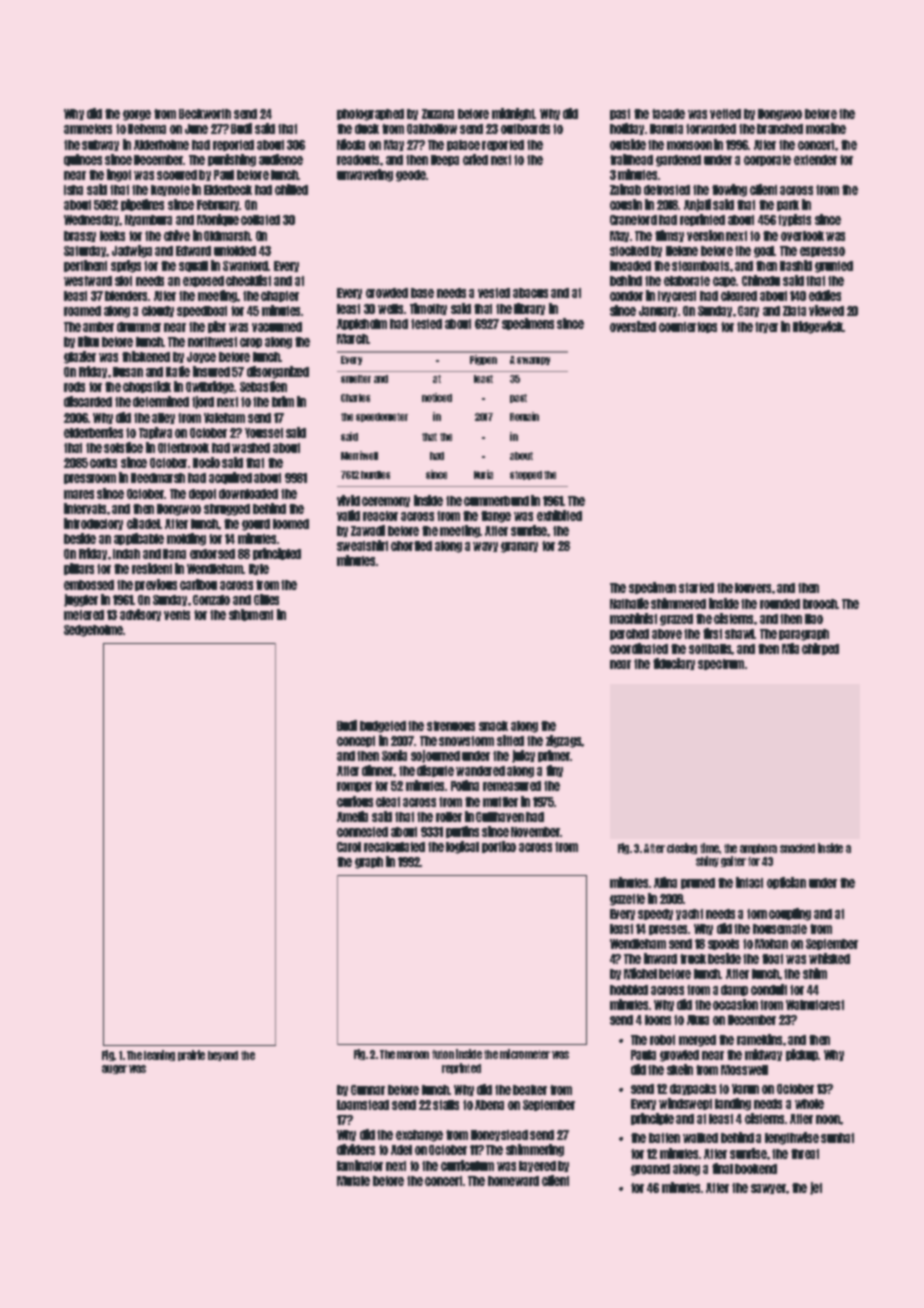  Describe the element at coordinates (524, 416) in the document. I see `Romain` at that location.
